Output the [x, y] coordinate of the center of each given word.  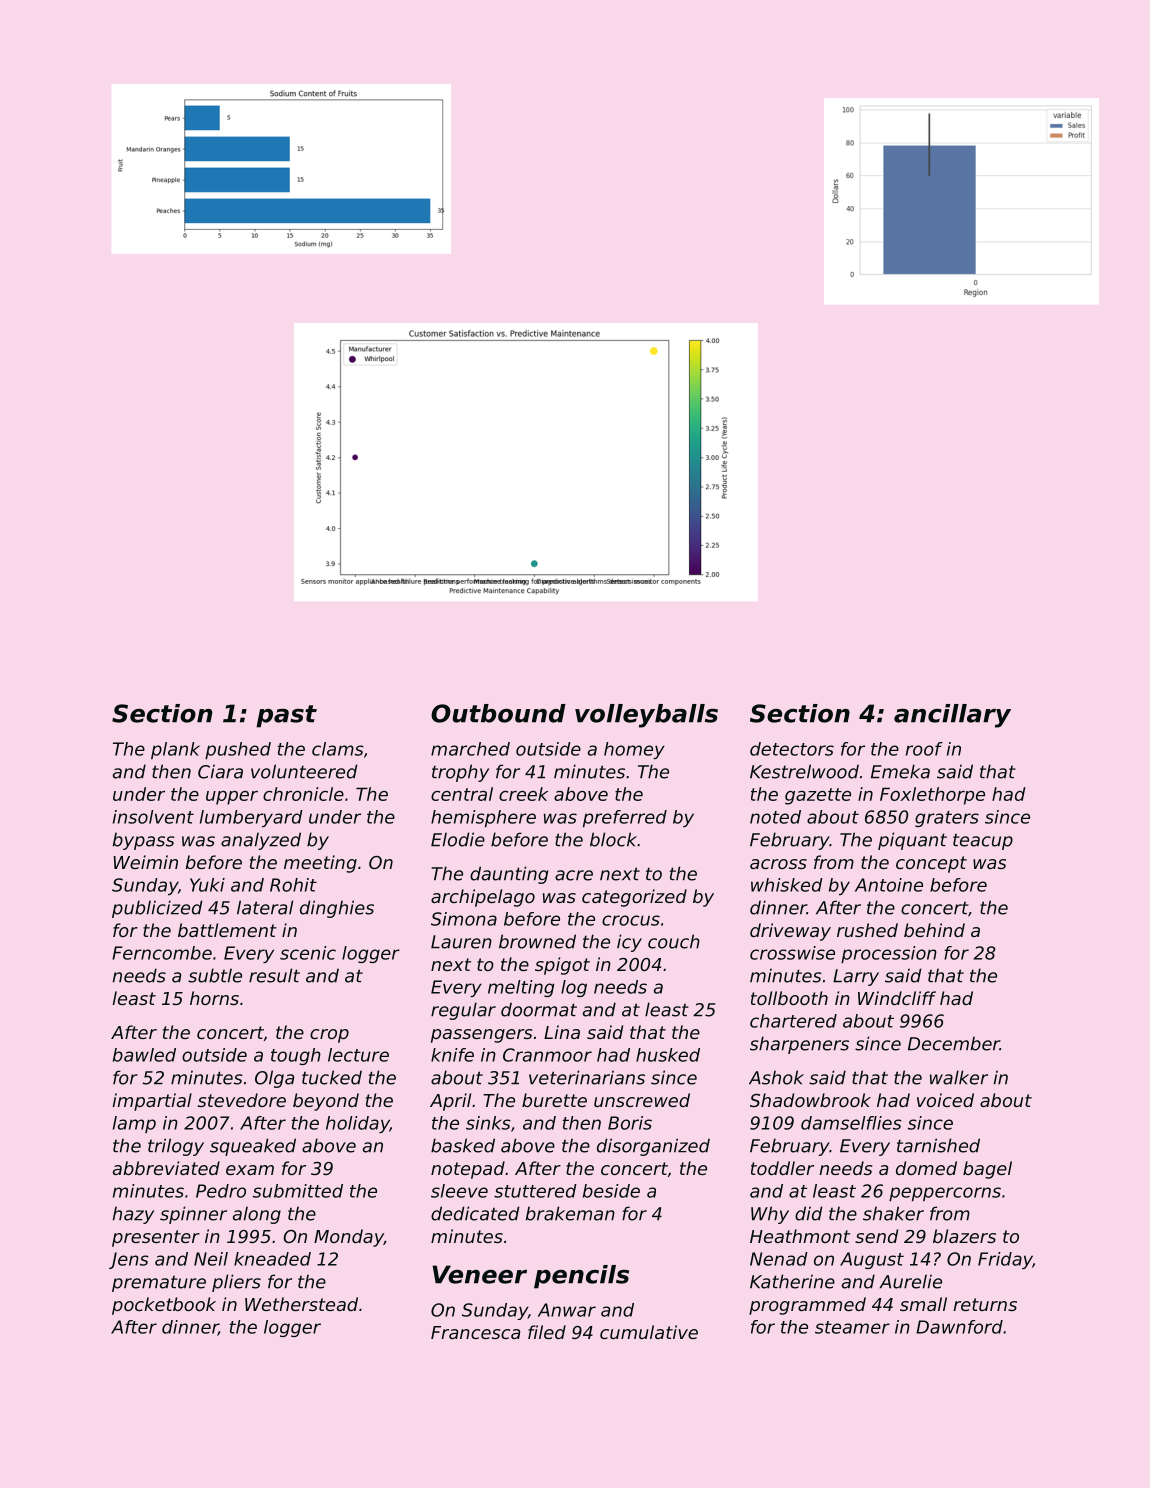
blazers [964, 1236]
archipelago [483, 898]
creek [523, 794]
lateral [265, 907]
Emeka [900, 771]
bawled [144, 1055]
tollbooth [789, 998]
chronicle [303, 794]
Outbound [498, 713]
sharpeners [799, 1045]
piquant [912, 841]
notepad [468, 1170]
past [286, 716]
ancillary [952, 716]
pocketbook [164, 1306]
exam [250, 1170]
